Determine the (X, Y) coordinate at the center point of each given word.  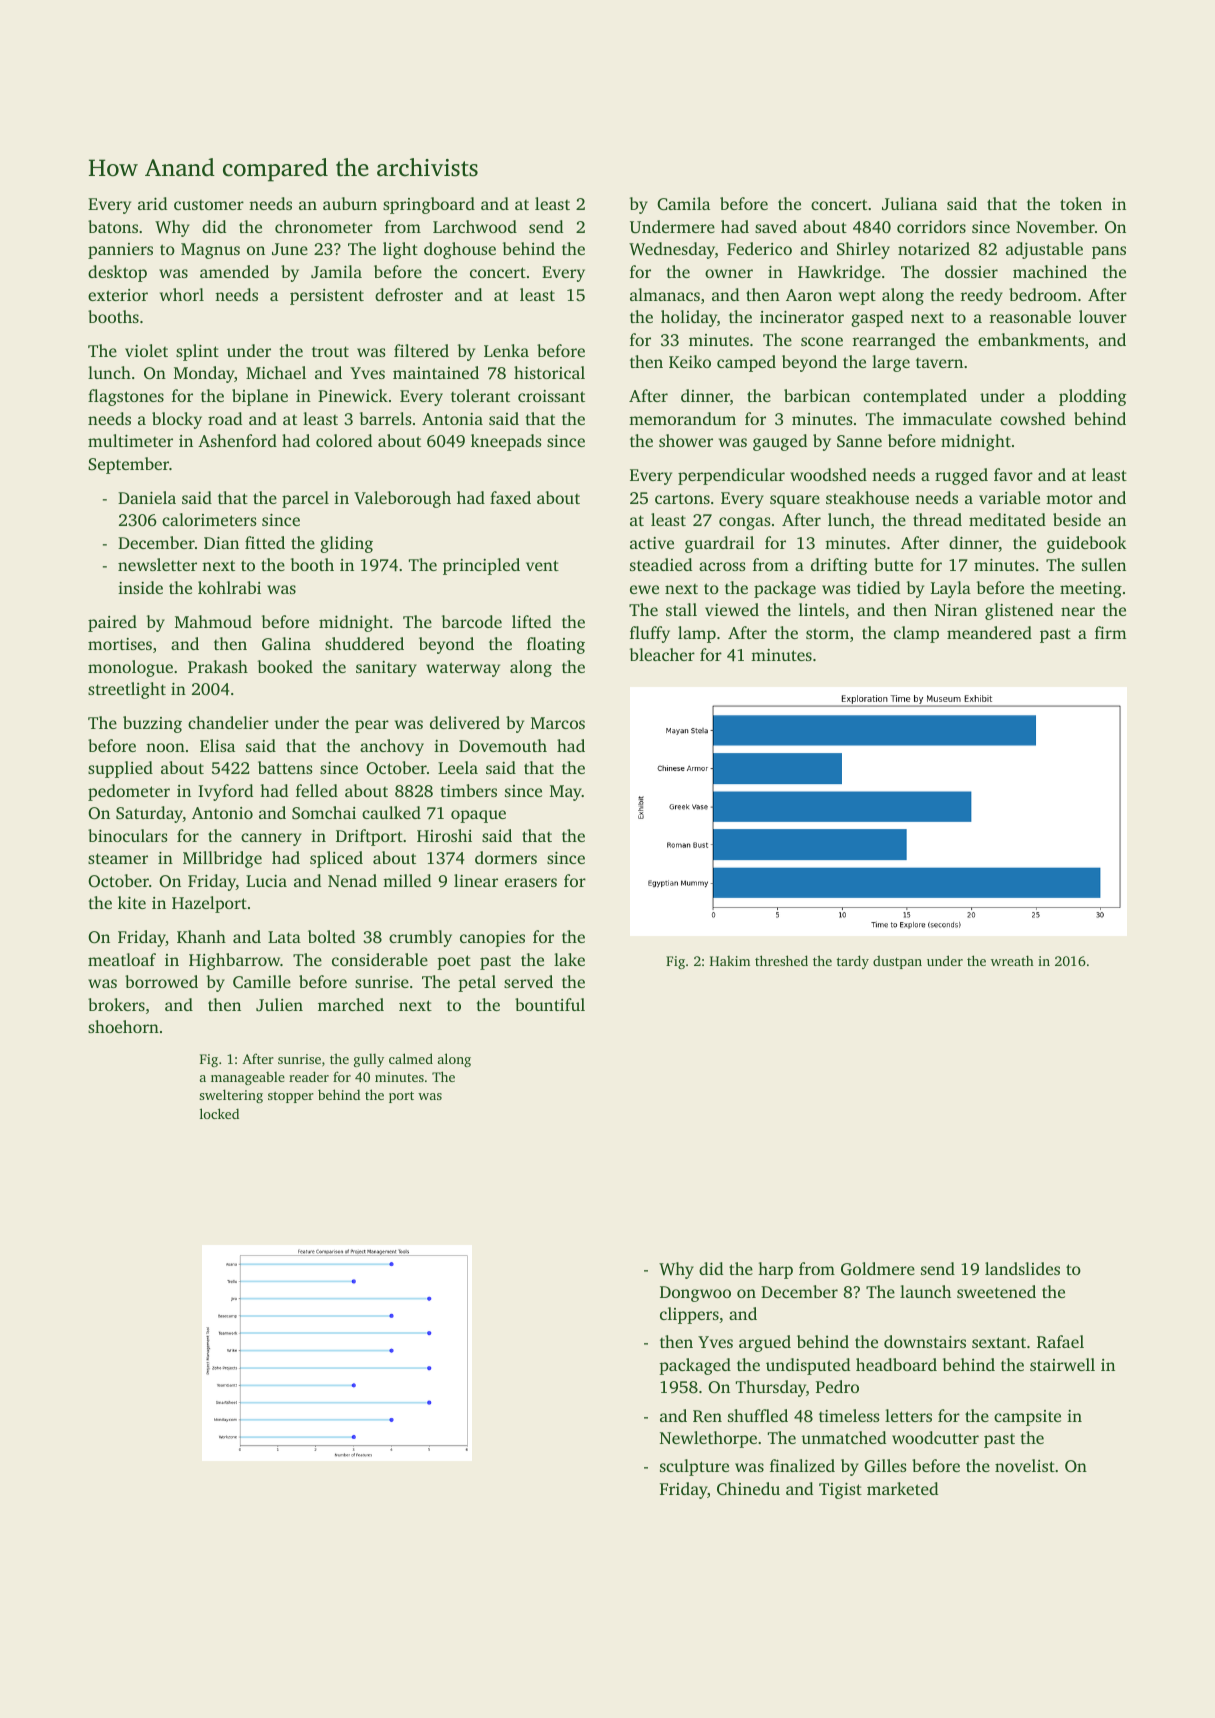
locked (219, 1113)
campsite (1027, 1418)
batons (113, 226)
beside (1077, 519)
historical (549, 372)
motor (1069, 498)
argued (765, 1343)
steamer (118, 858)
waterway (463, 669)
